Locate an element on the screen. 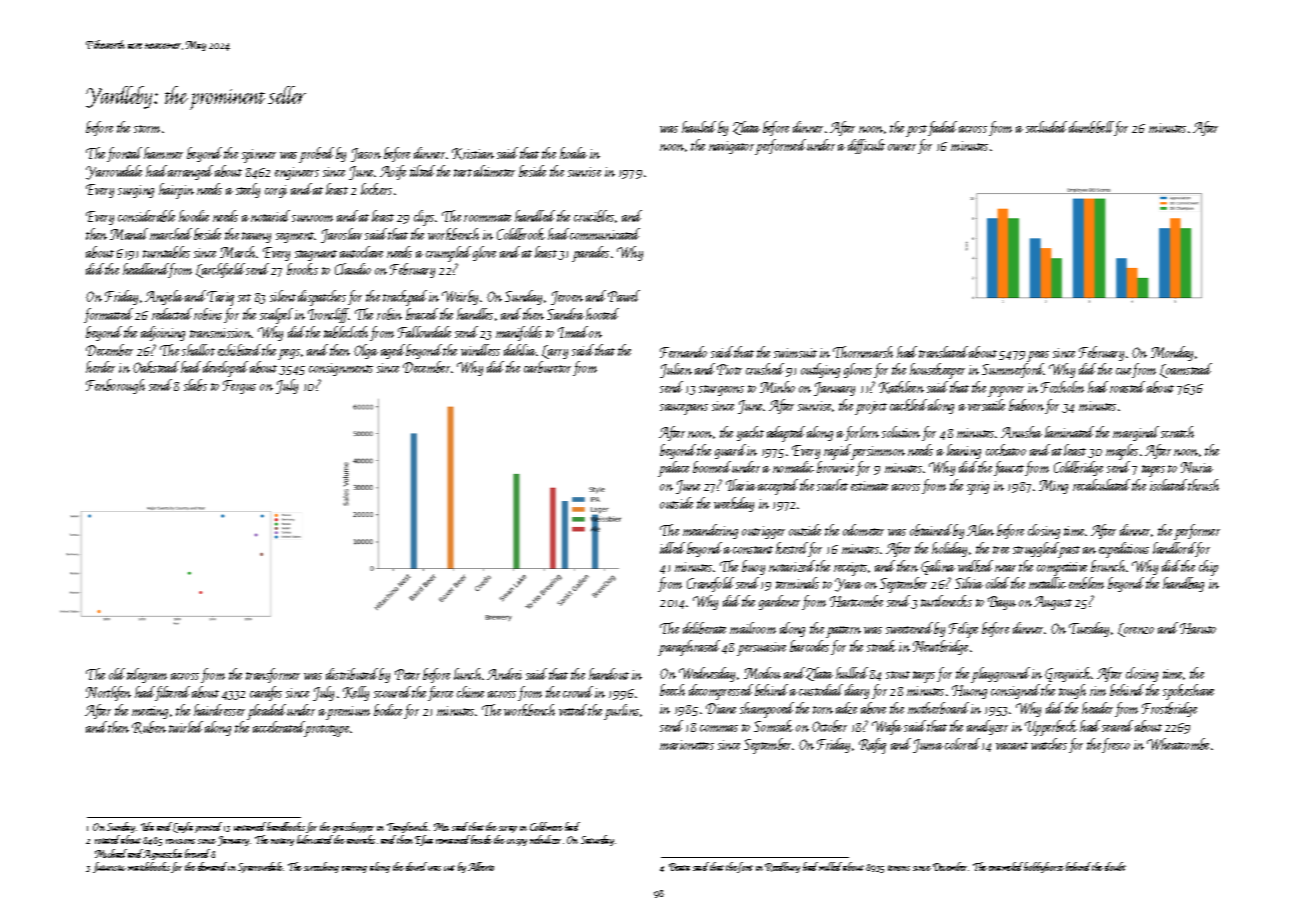 The image size is (1308, 924). parades is located at coordinates (590, 254).
